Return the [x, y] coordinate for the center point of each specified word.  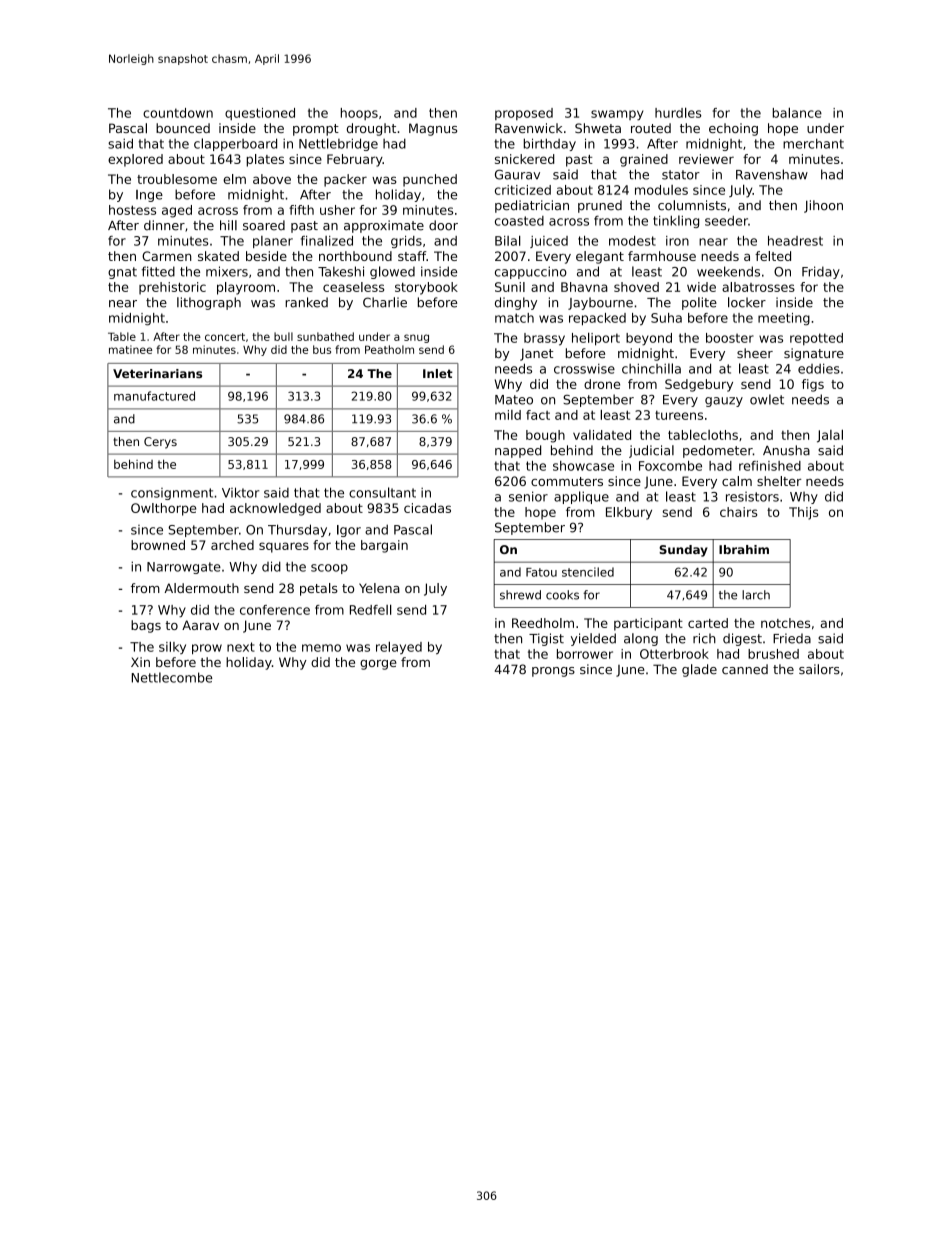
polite [699, 303]
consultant [382, 492]
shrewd [520, 595]
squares [284, 547]
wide [701, 287]
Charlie [385, 302]
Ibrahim [744, 549]
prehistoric [172, 288]
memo [321, 648]
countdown [178, 113]
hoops [359, 114]
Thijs [803, 513]
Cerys [160, 443]
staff [412, 256]
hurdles [678, 112]
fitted [158, 271]
